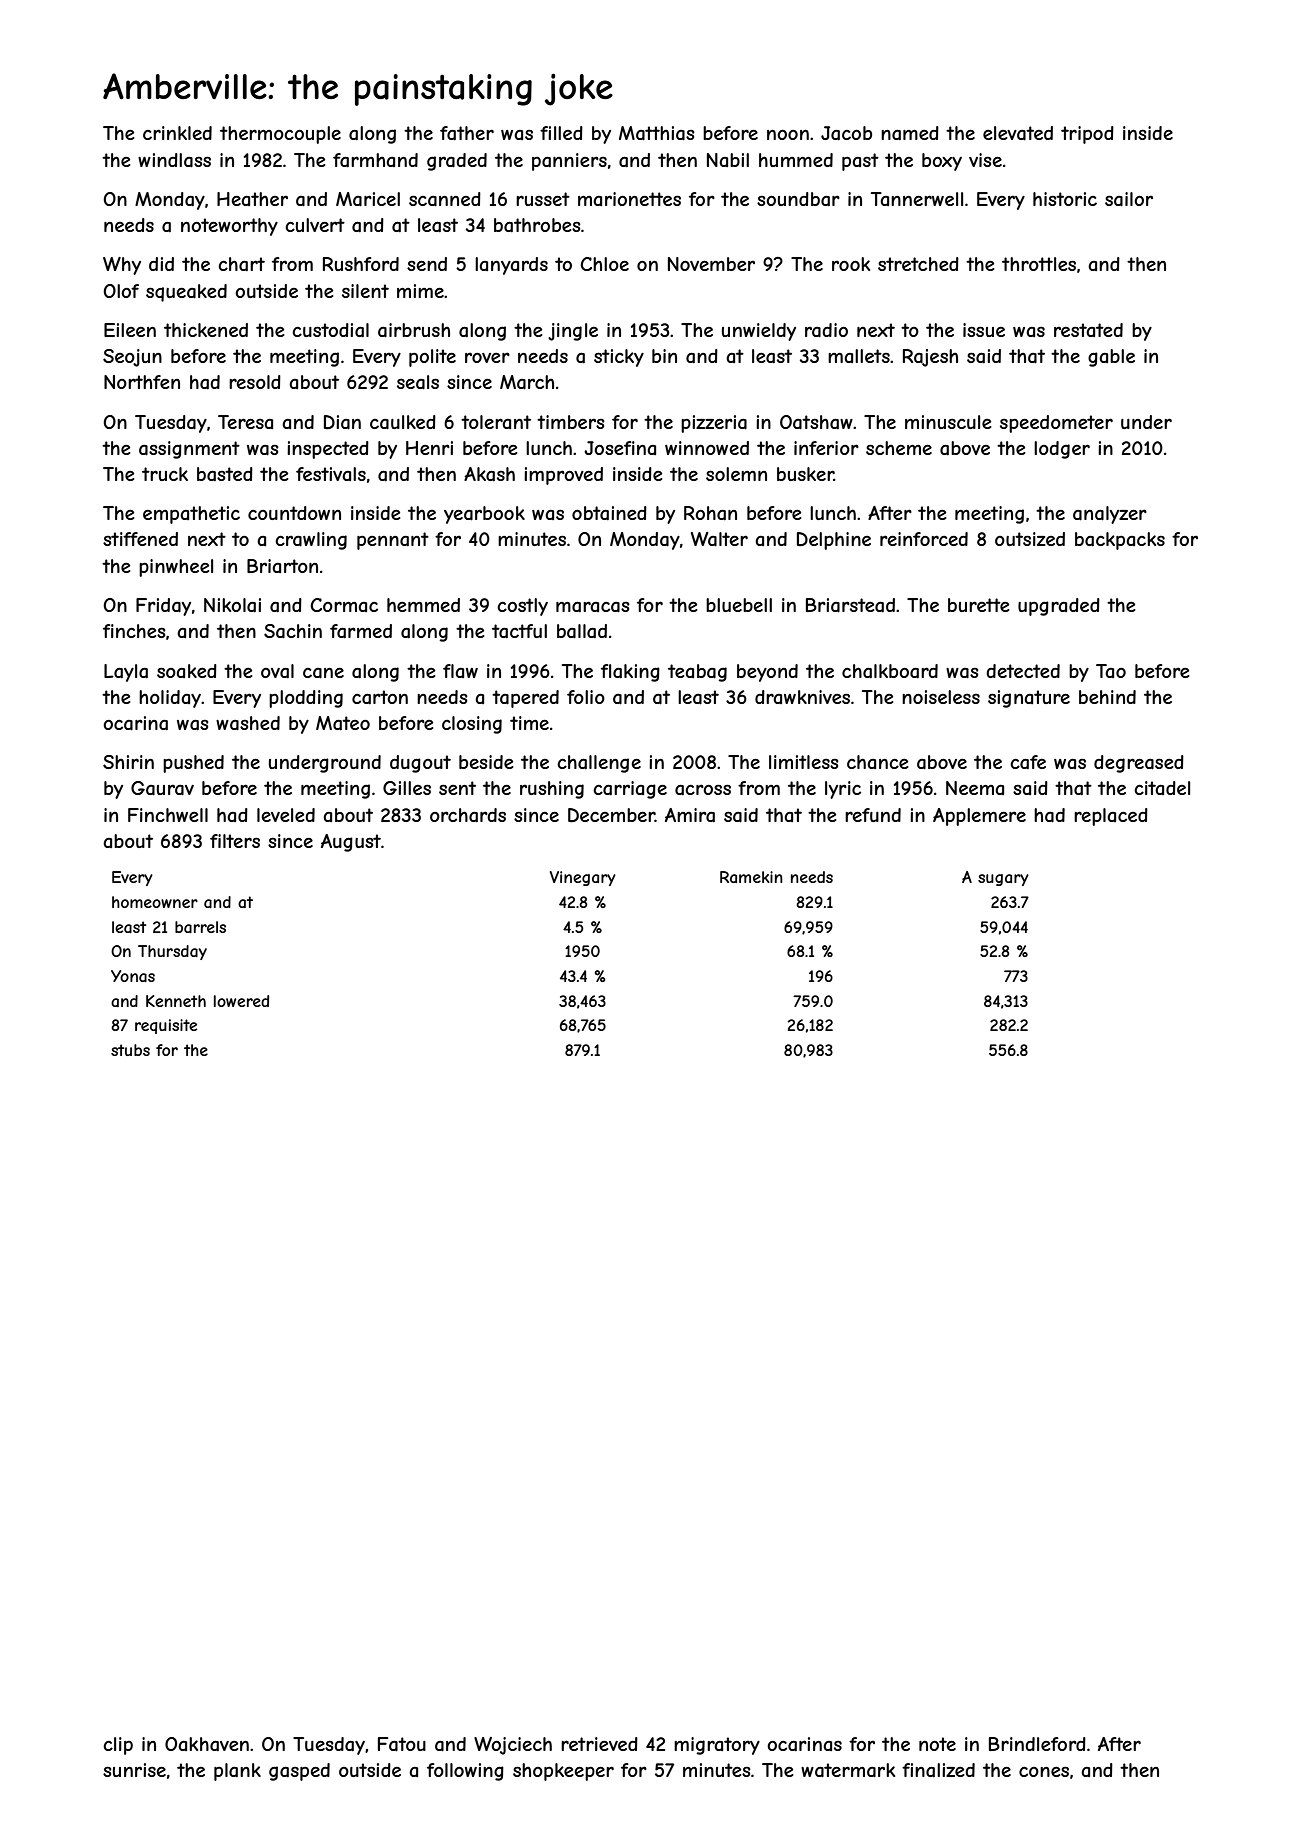 The image size is (1303, 1843). Describe the element at coordinates (134, 1770) in the document. I see `sunrise` at that location.
